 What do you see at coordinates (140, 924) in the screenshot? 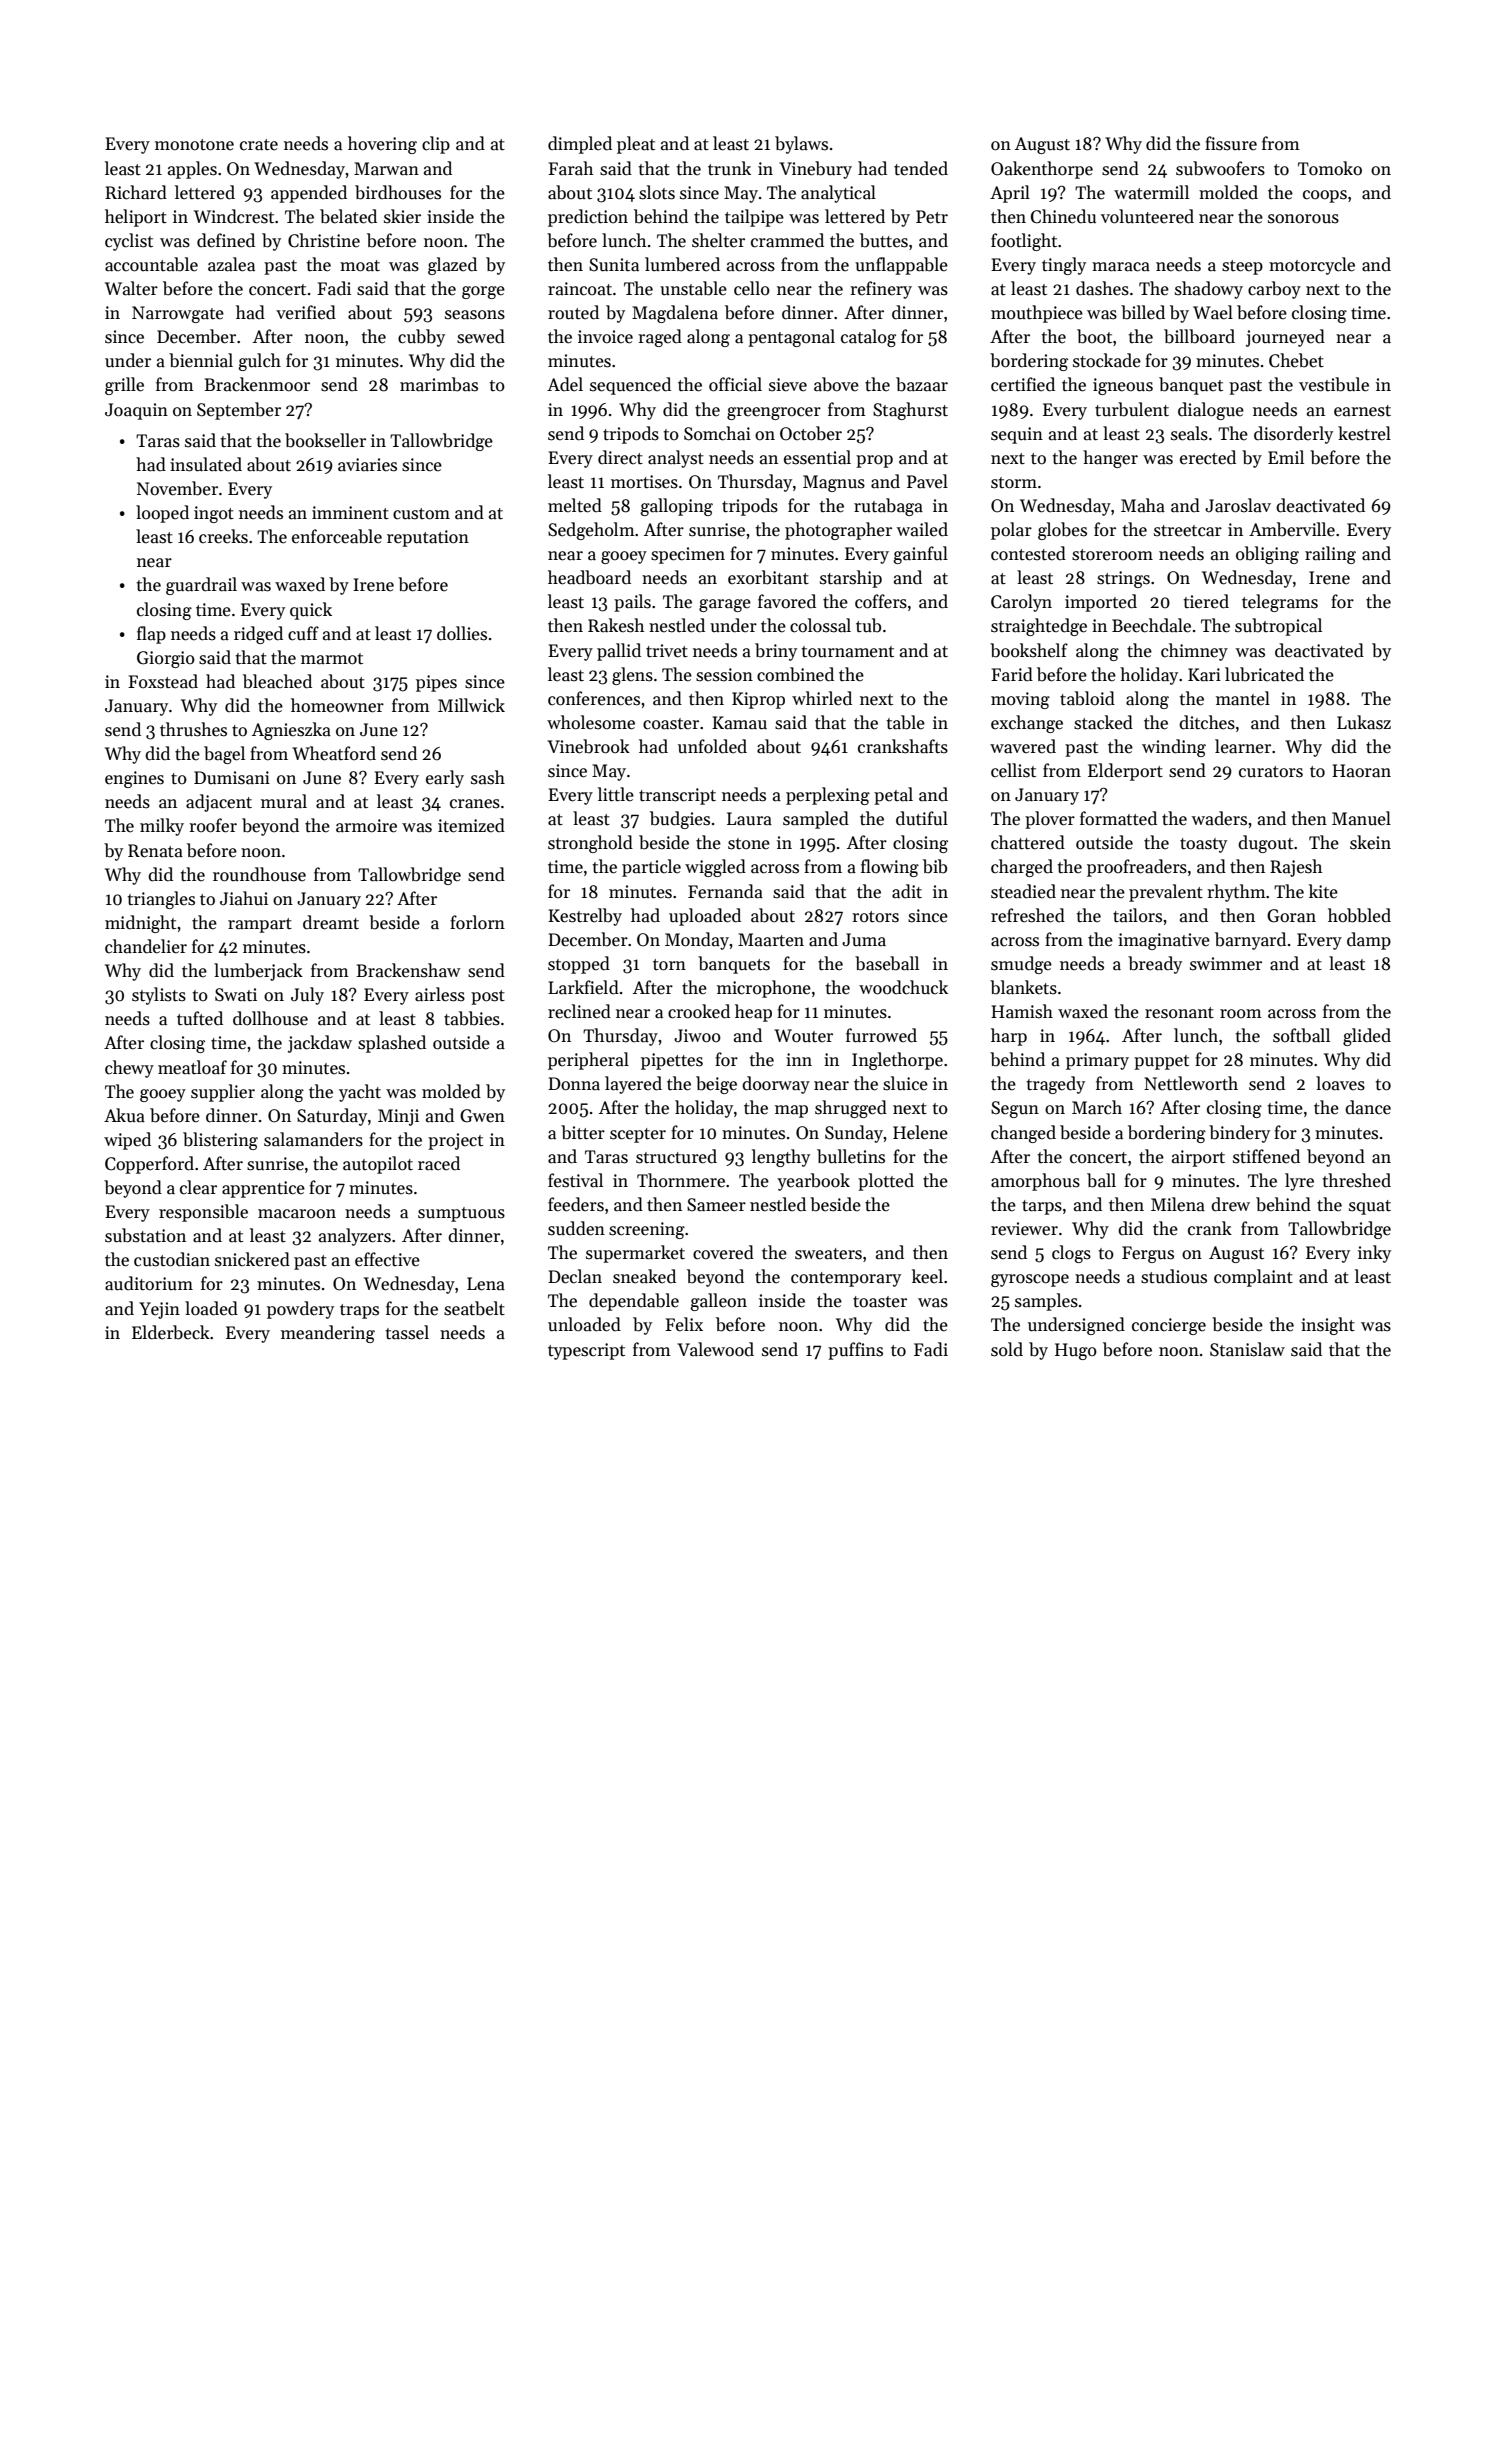
I see `midnight` at bounding box center [140, 924].
